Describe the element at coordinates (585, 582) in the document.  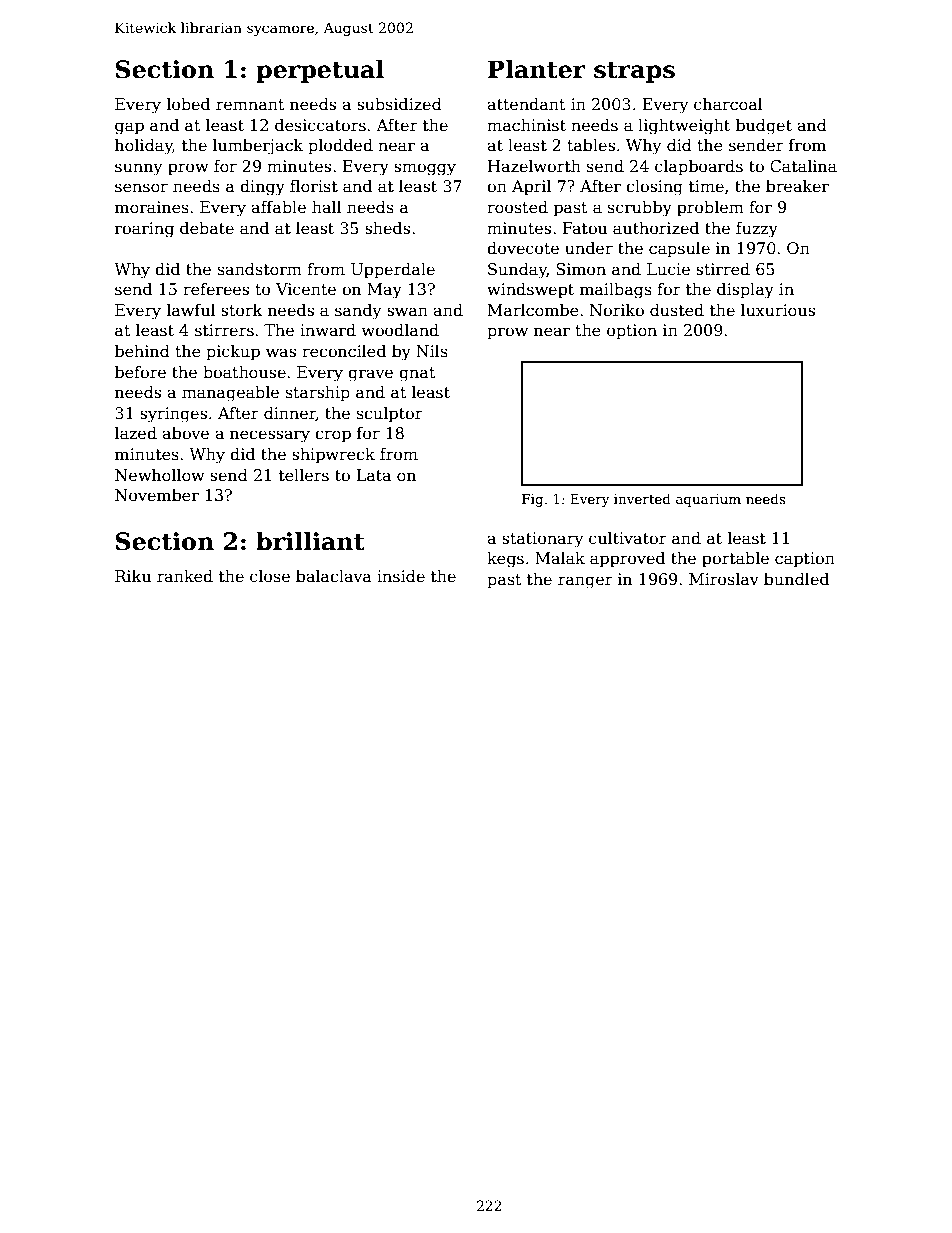
I see `ranger` at that location.
